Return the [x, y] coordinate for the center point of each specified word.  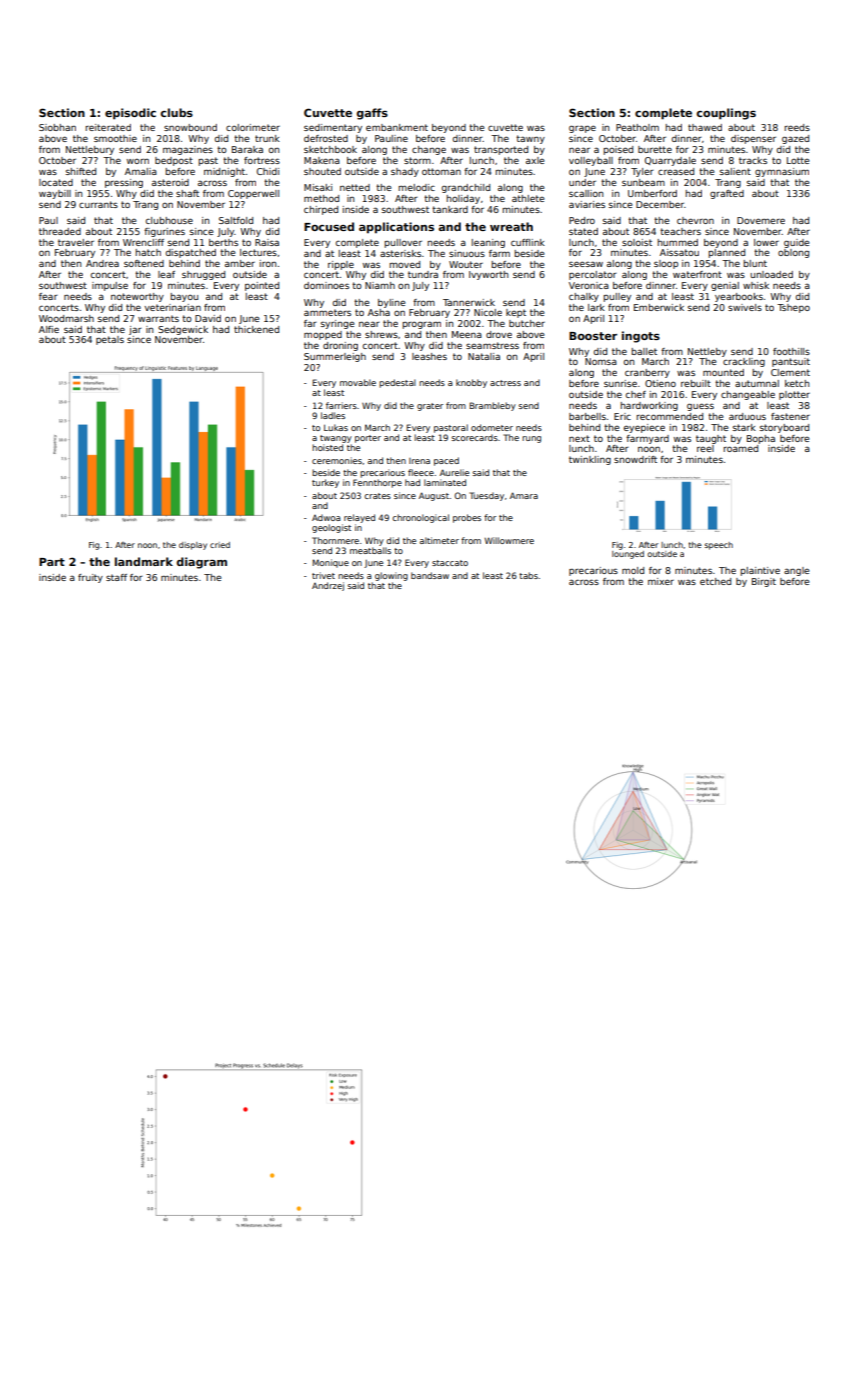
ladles [333, 415]
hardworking [649, 406]
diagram [202, 563]
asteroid [170, 182]
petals [110, 340]
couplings [726, 114]
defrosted [326, 138]
